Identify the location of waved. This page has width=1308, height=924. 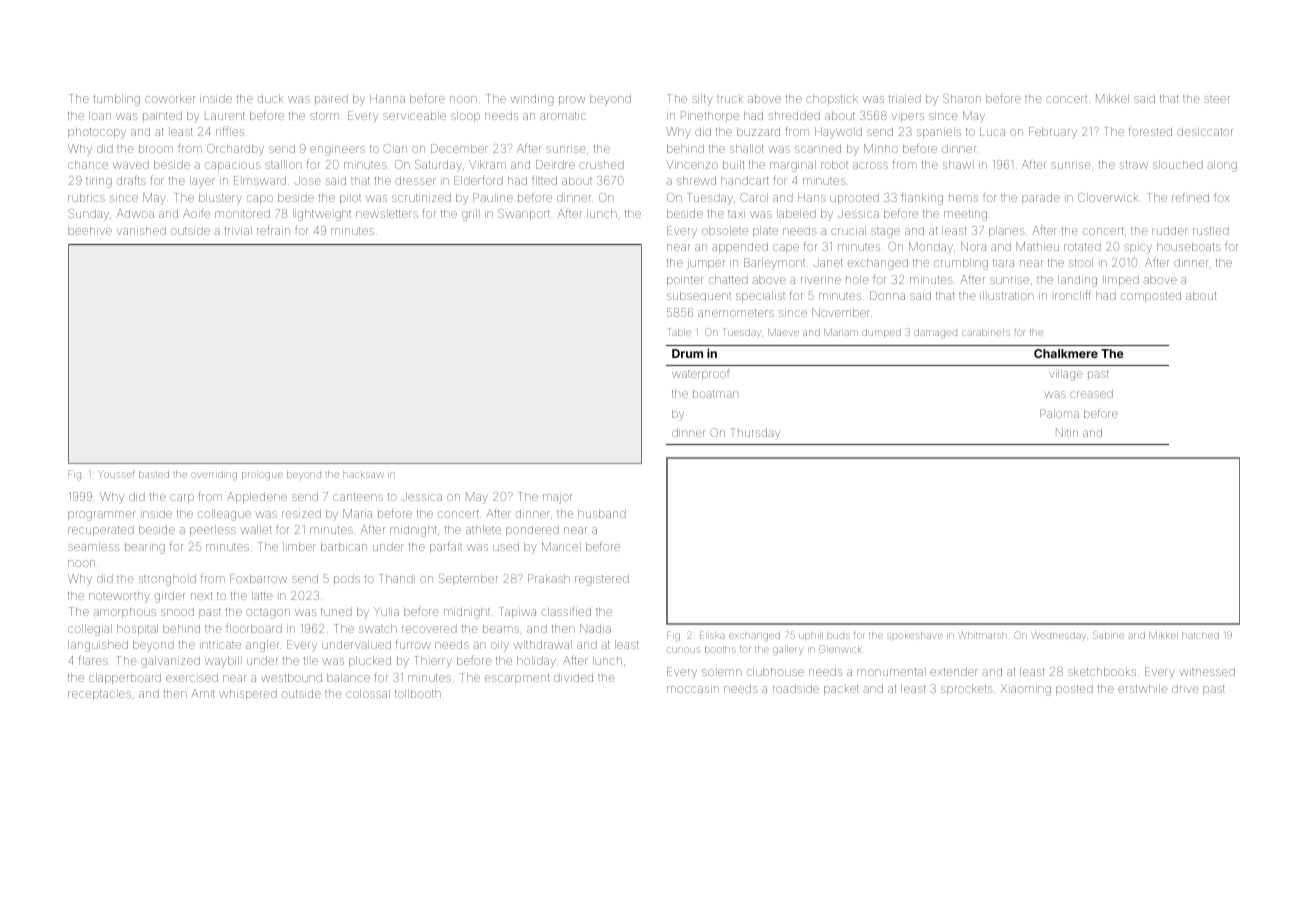
(131, 164).
